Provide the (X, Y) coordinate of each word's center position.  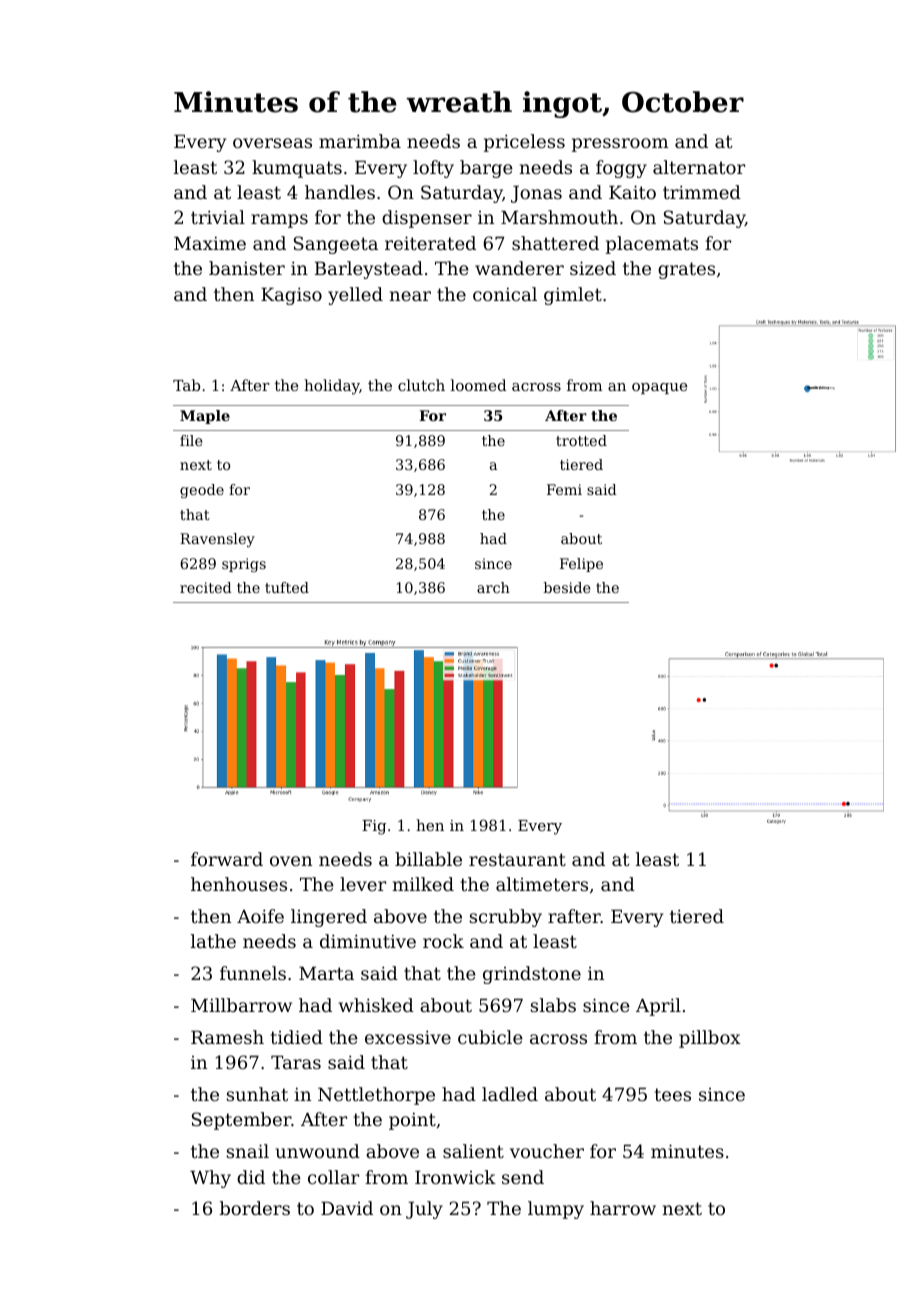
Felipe (581, 565)
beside (567, 587)
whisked (376, 1005)
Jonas (536, 194)
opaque (659, 388)
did (251, 1177)
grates (686, 270)
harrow (623, 1208)
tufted (287, 587)
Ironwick (455, 1177)
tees (673, 1094)
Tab (186, 385)
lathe (213, 941)
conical (505, 294)
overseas (272, 143)
